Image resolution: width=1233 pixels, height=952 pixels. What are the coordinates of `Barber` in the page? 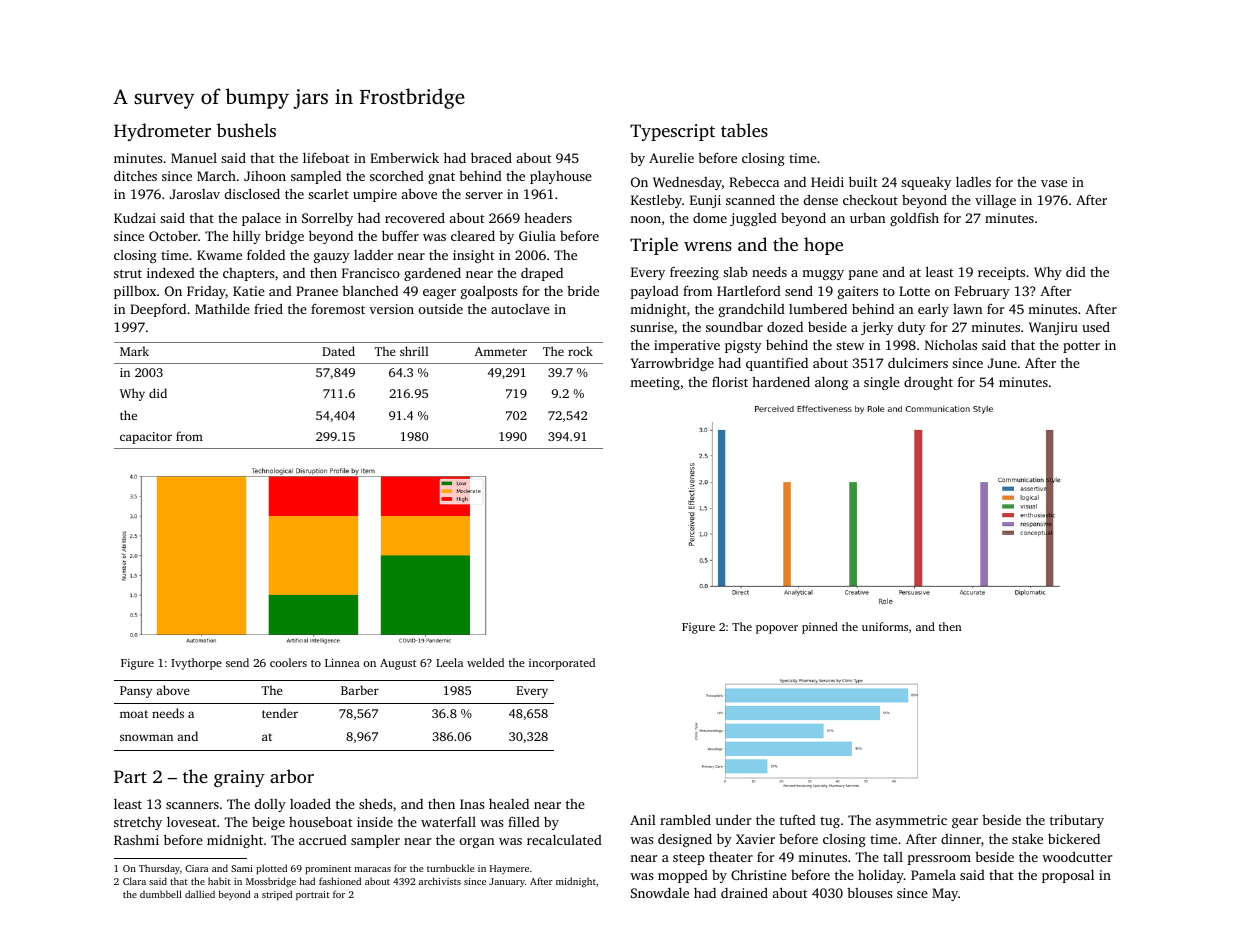 It's located at (360, 690).
